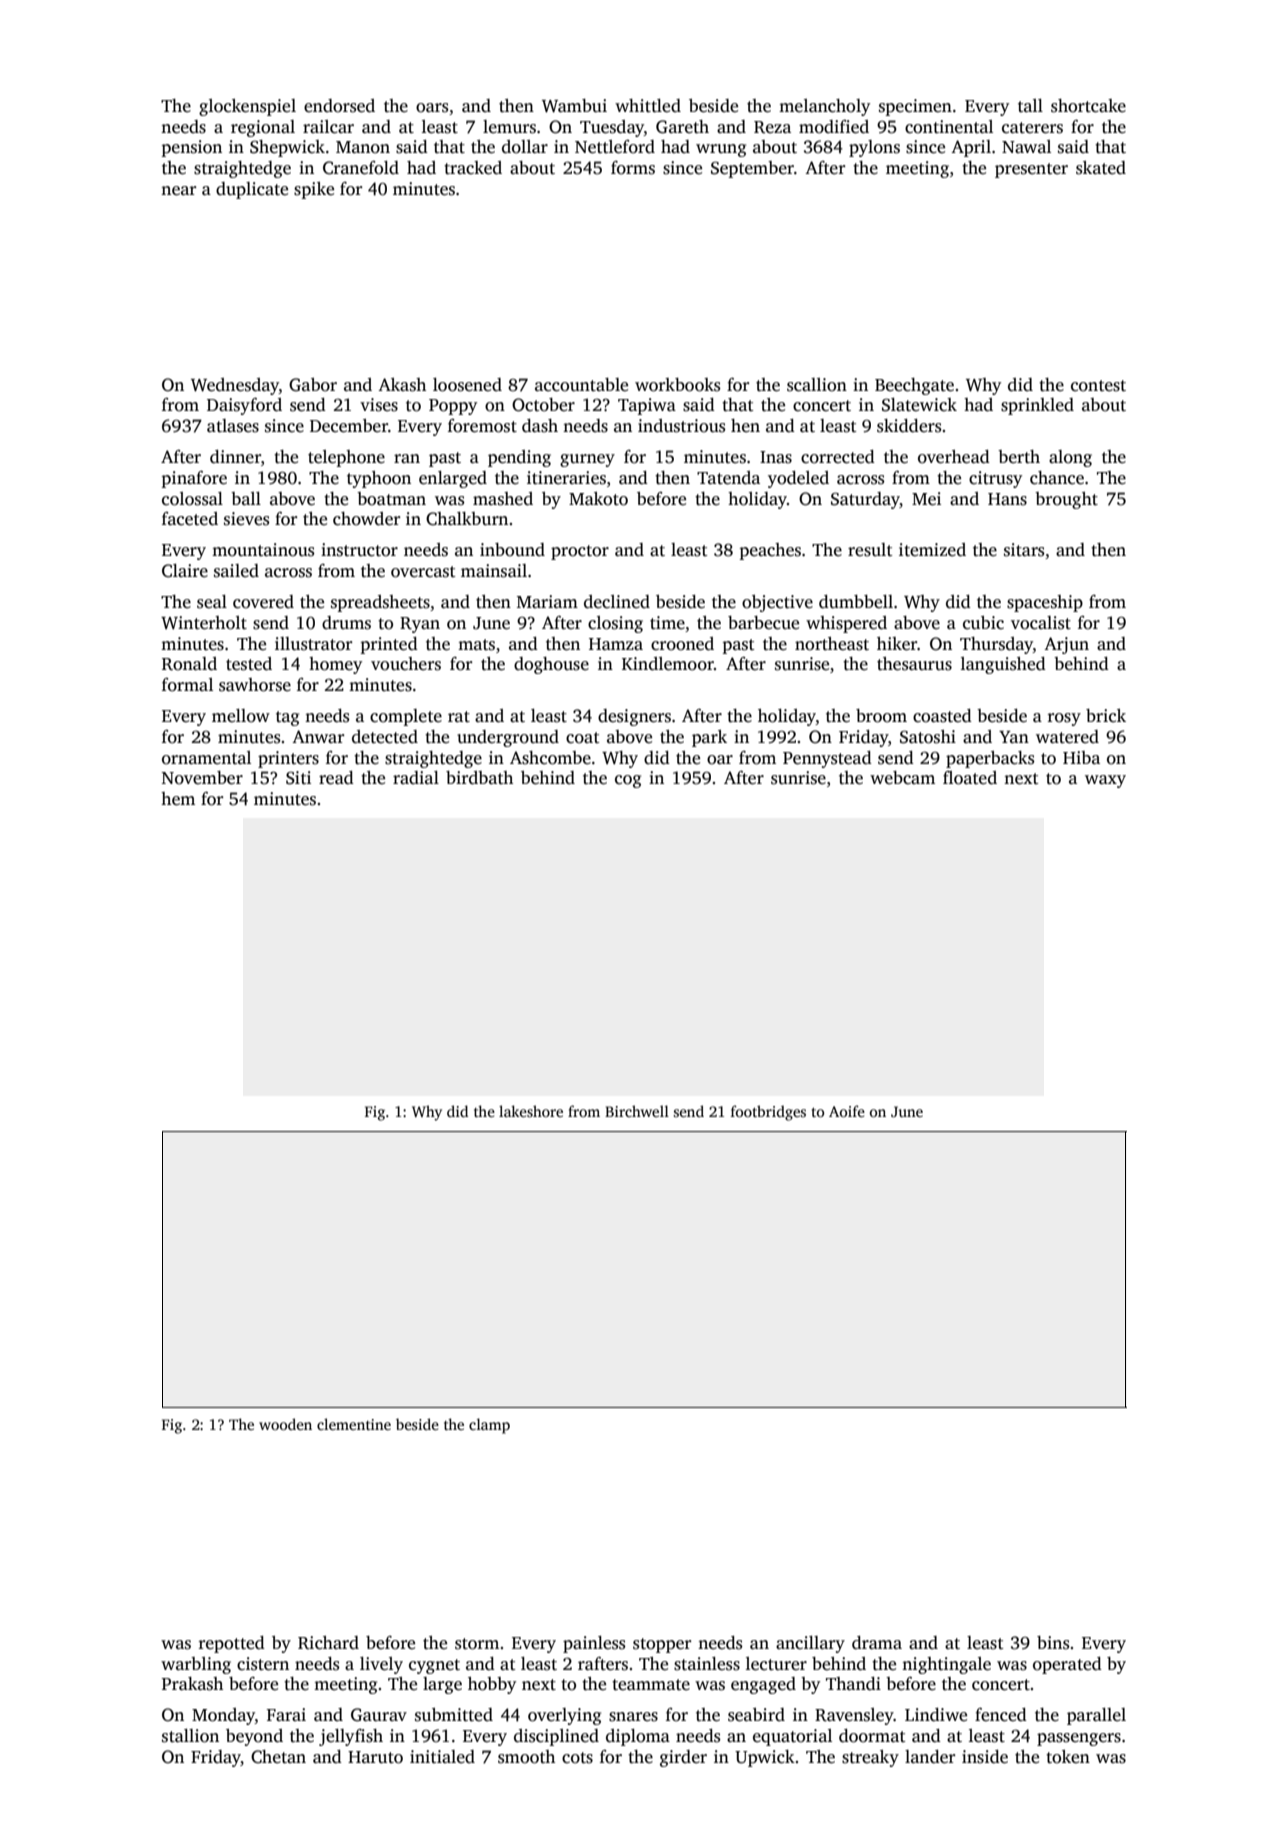 This screenshot has width=1288, height=1822. I want to click on brought, so click(1066, 500).
